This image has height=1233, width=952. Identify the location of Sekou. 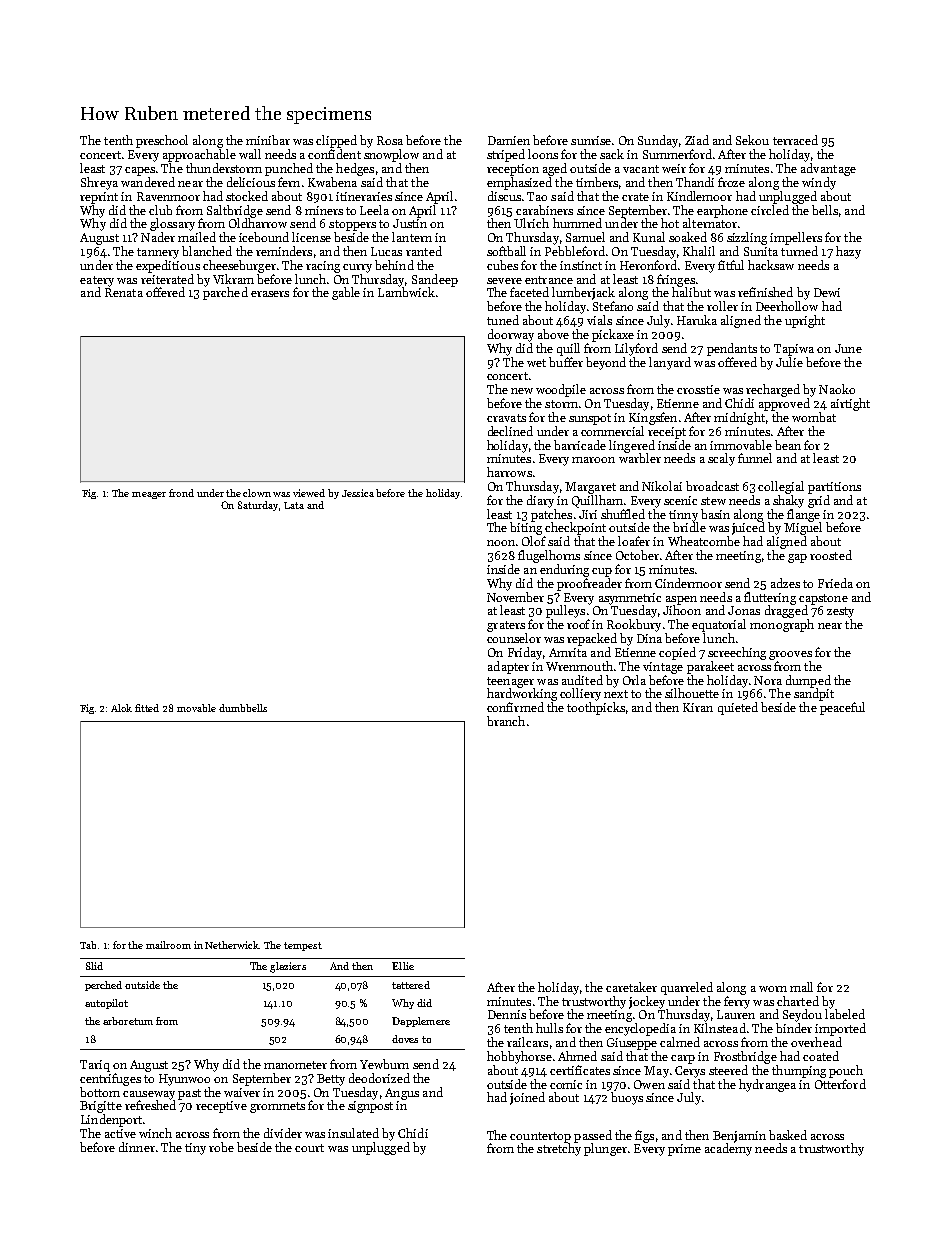
(752, 140).
